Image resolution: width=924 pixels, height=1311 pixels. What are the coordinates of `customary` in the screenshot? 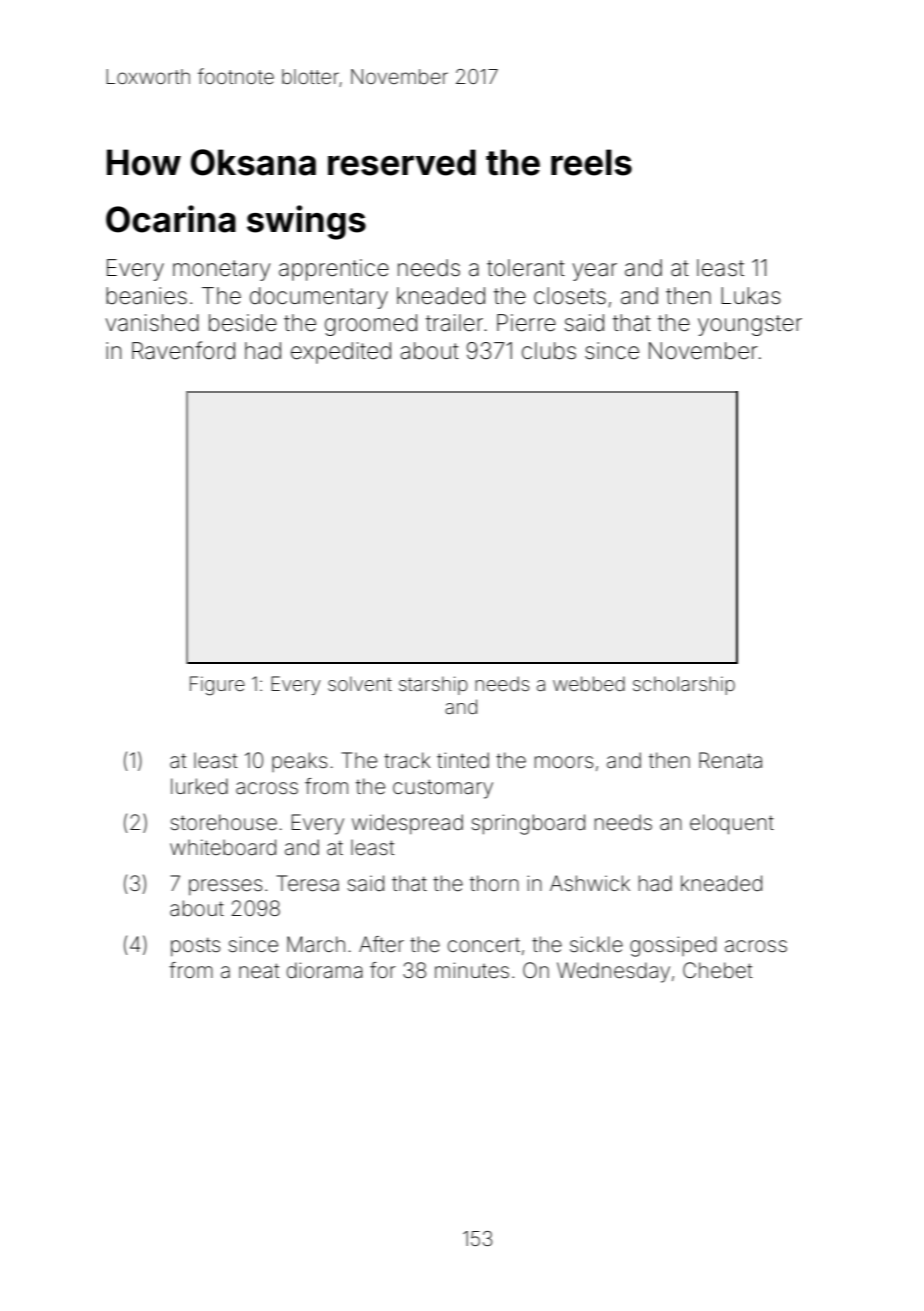 It's located at (443, 789).
